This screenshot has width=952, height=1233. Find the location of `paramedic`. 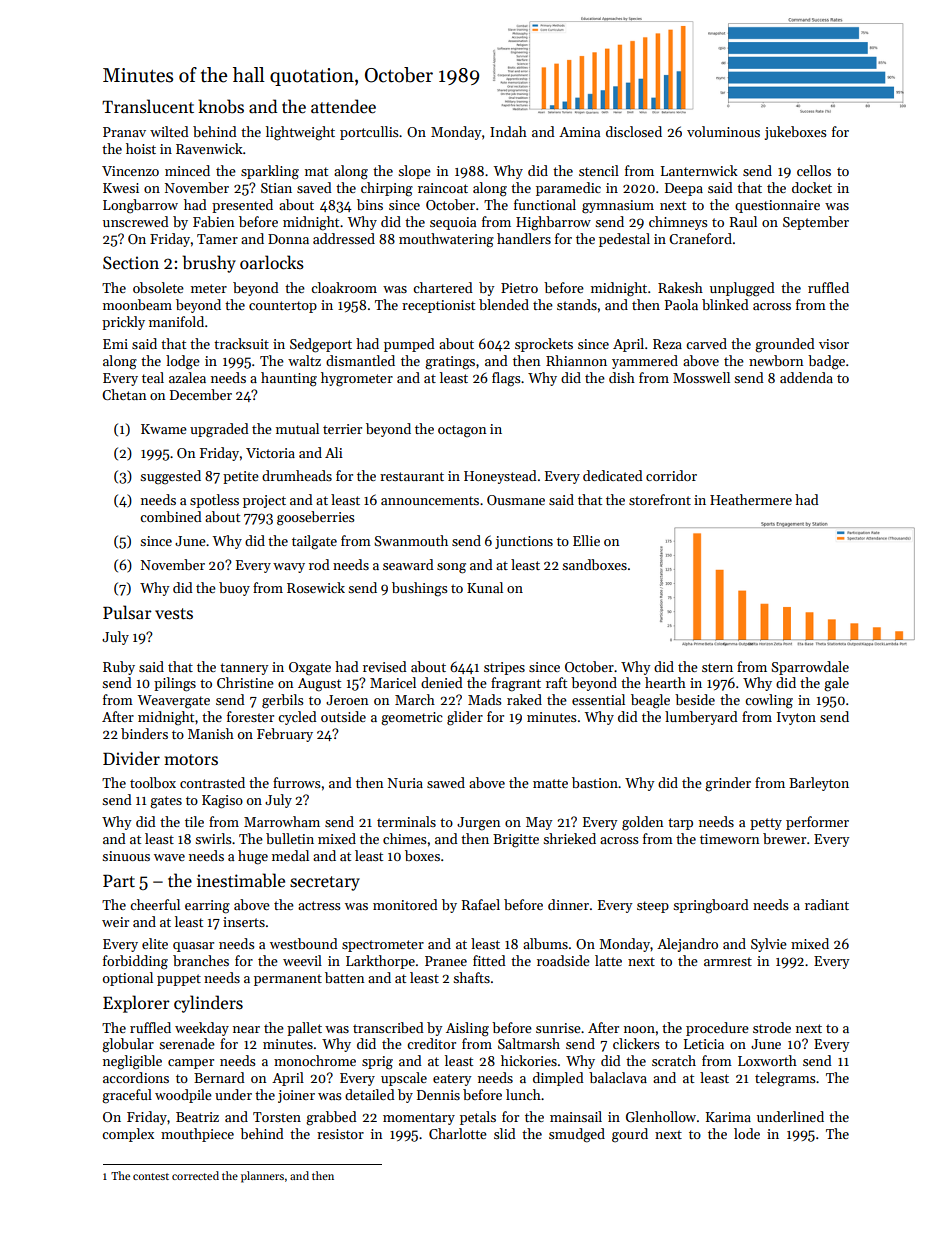

paramedic is located at coordinates (568, 189).
